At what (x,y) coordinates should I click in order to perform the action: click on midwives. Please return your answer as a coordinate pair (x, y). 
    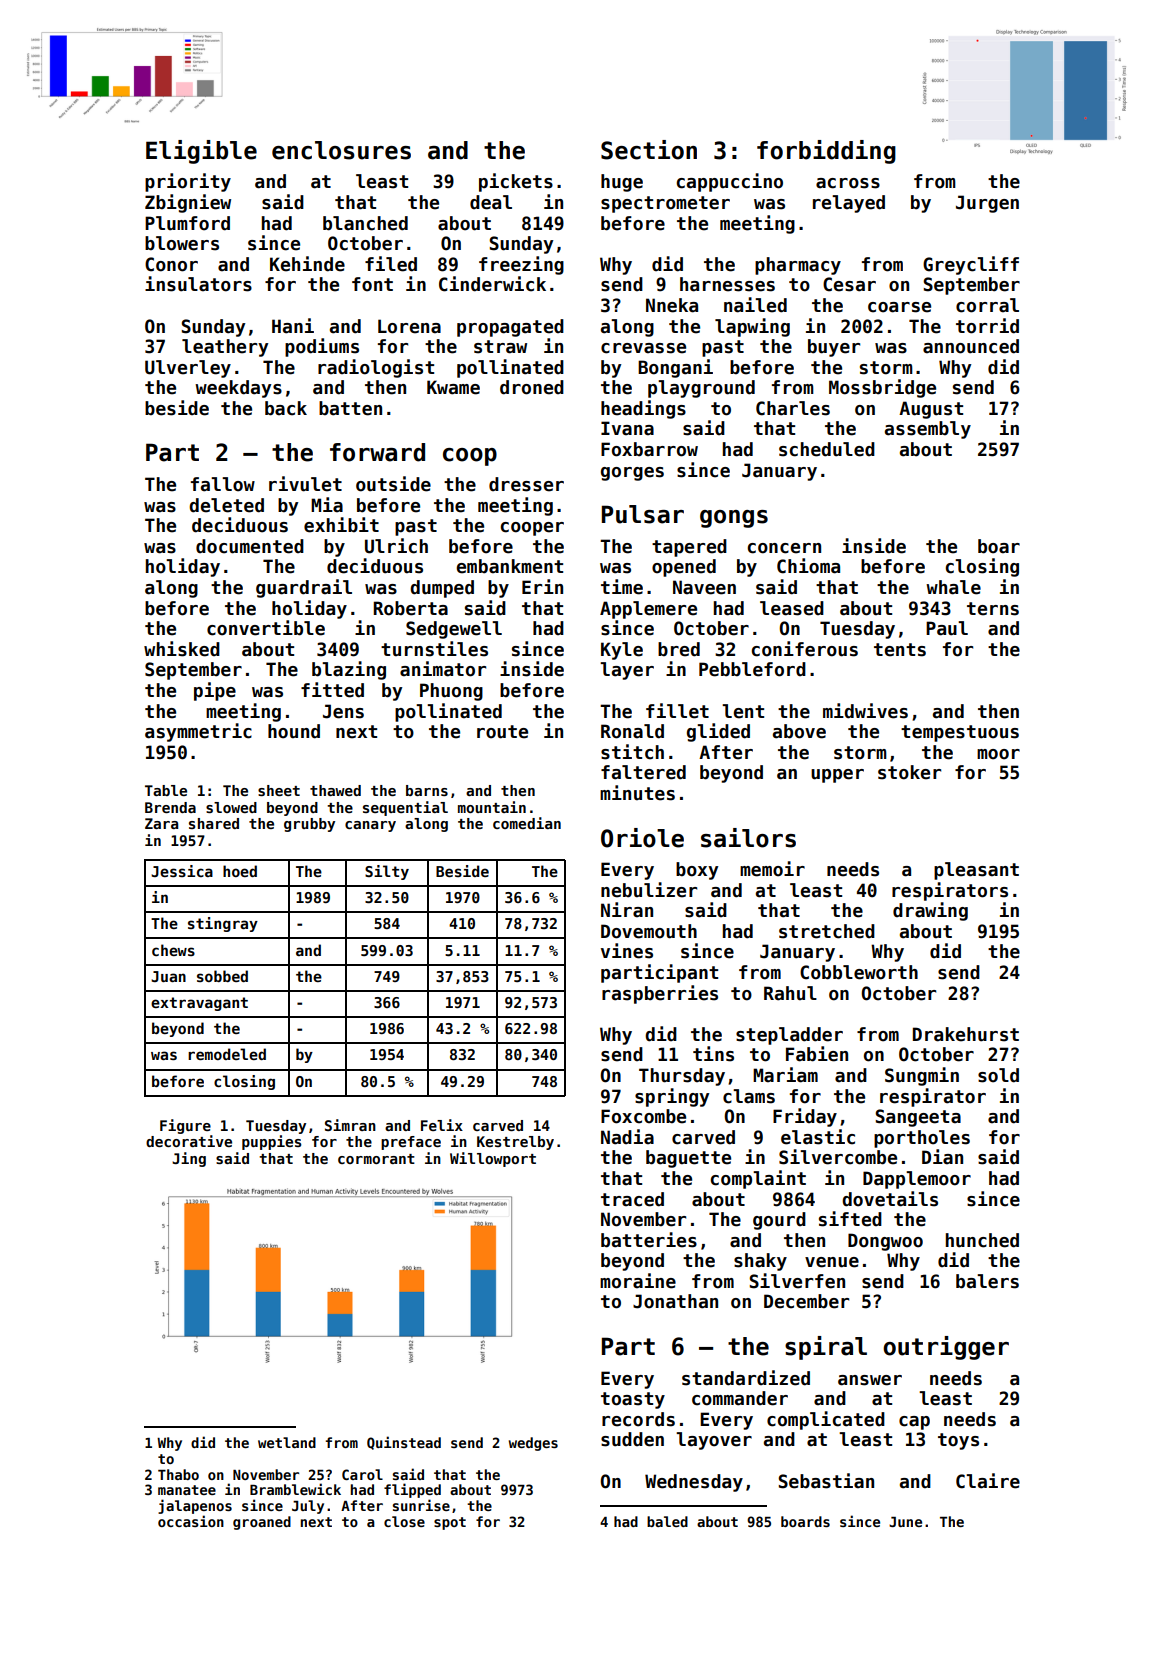
    Looking at the image, I should click on (865, 711).
